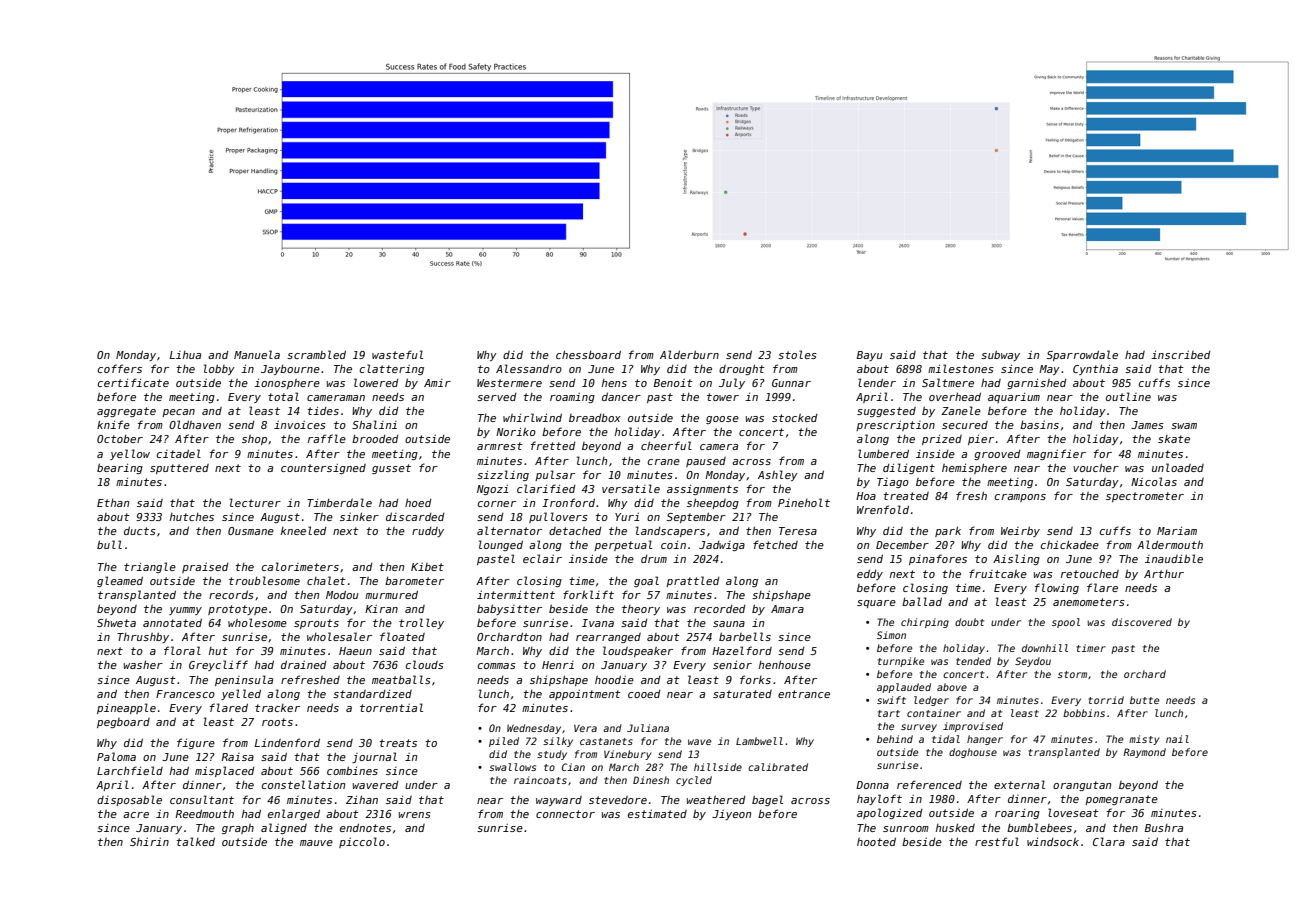  I want to click on inscribed, so click(1181, 355).
